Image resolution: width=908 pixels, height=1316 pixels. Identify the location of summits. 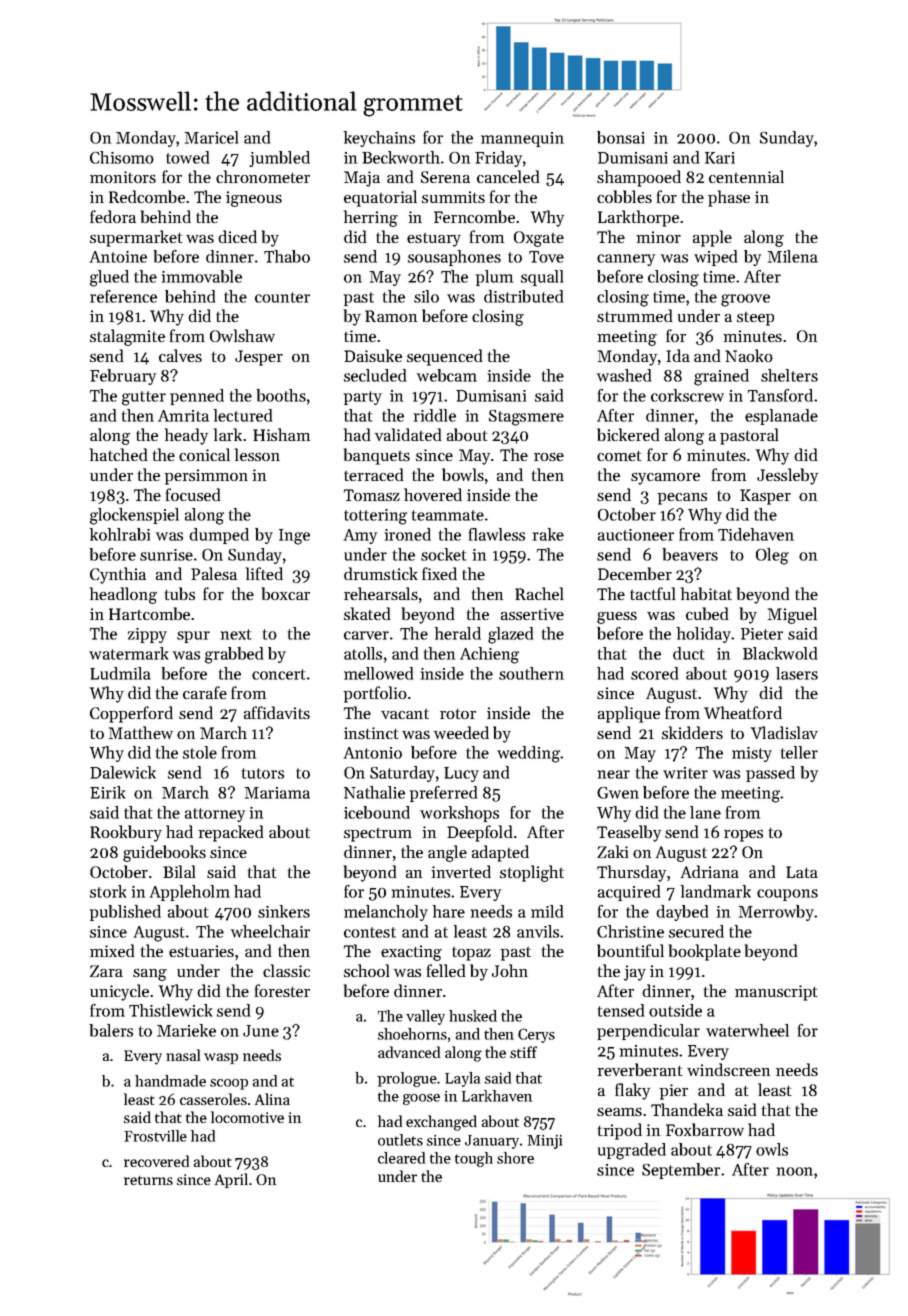
(453, 197).
